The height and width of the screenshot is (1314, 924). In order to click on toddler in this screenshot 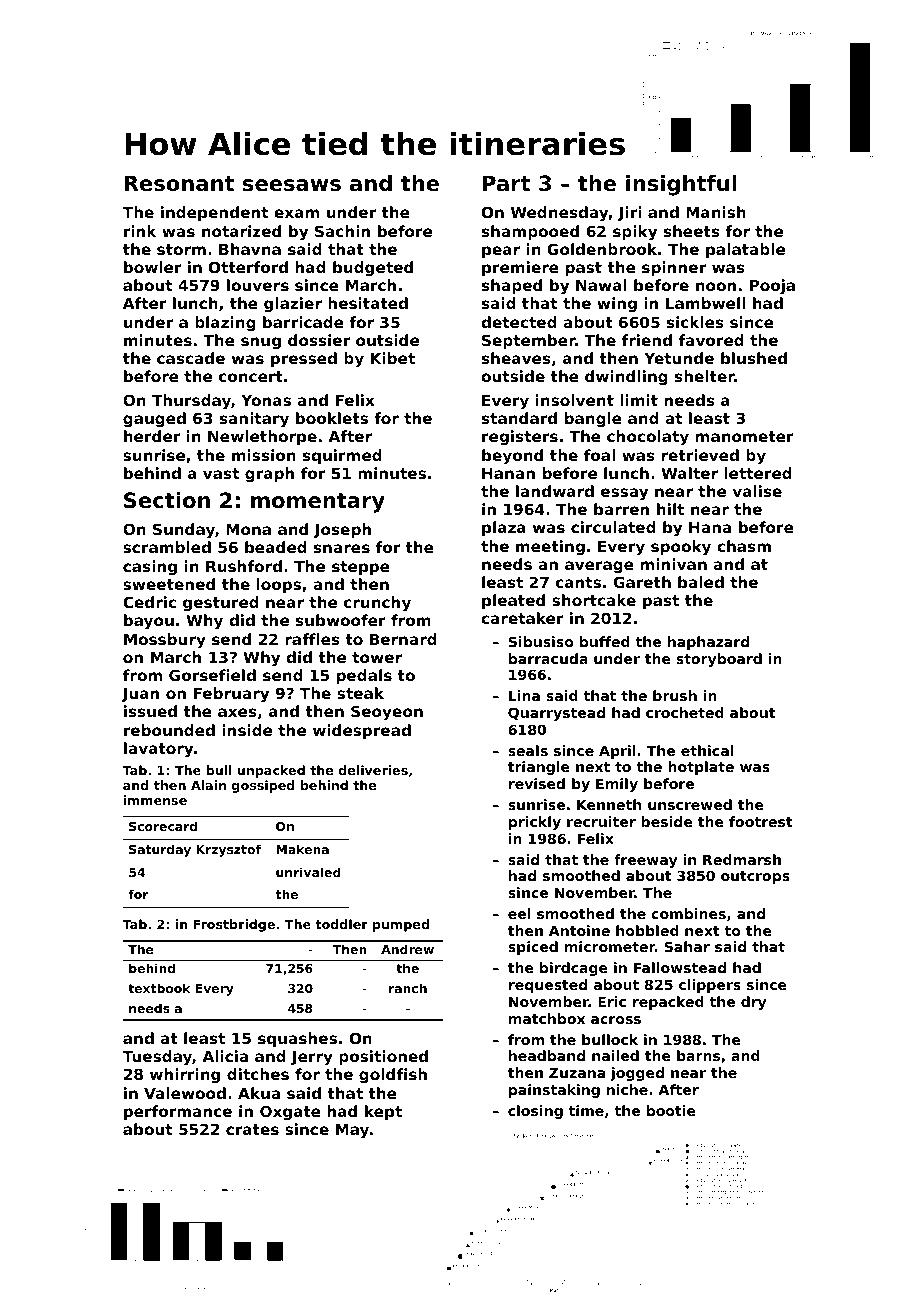, I will do `click(341, 924)`.
